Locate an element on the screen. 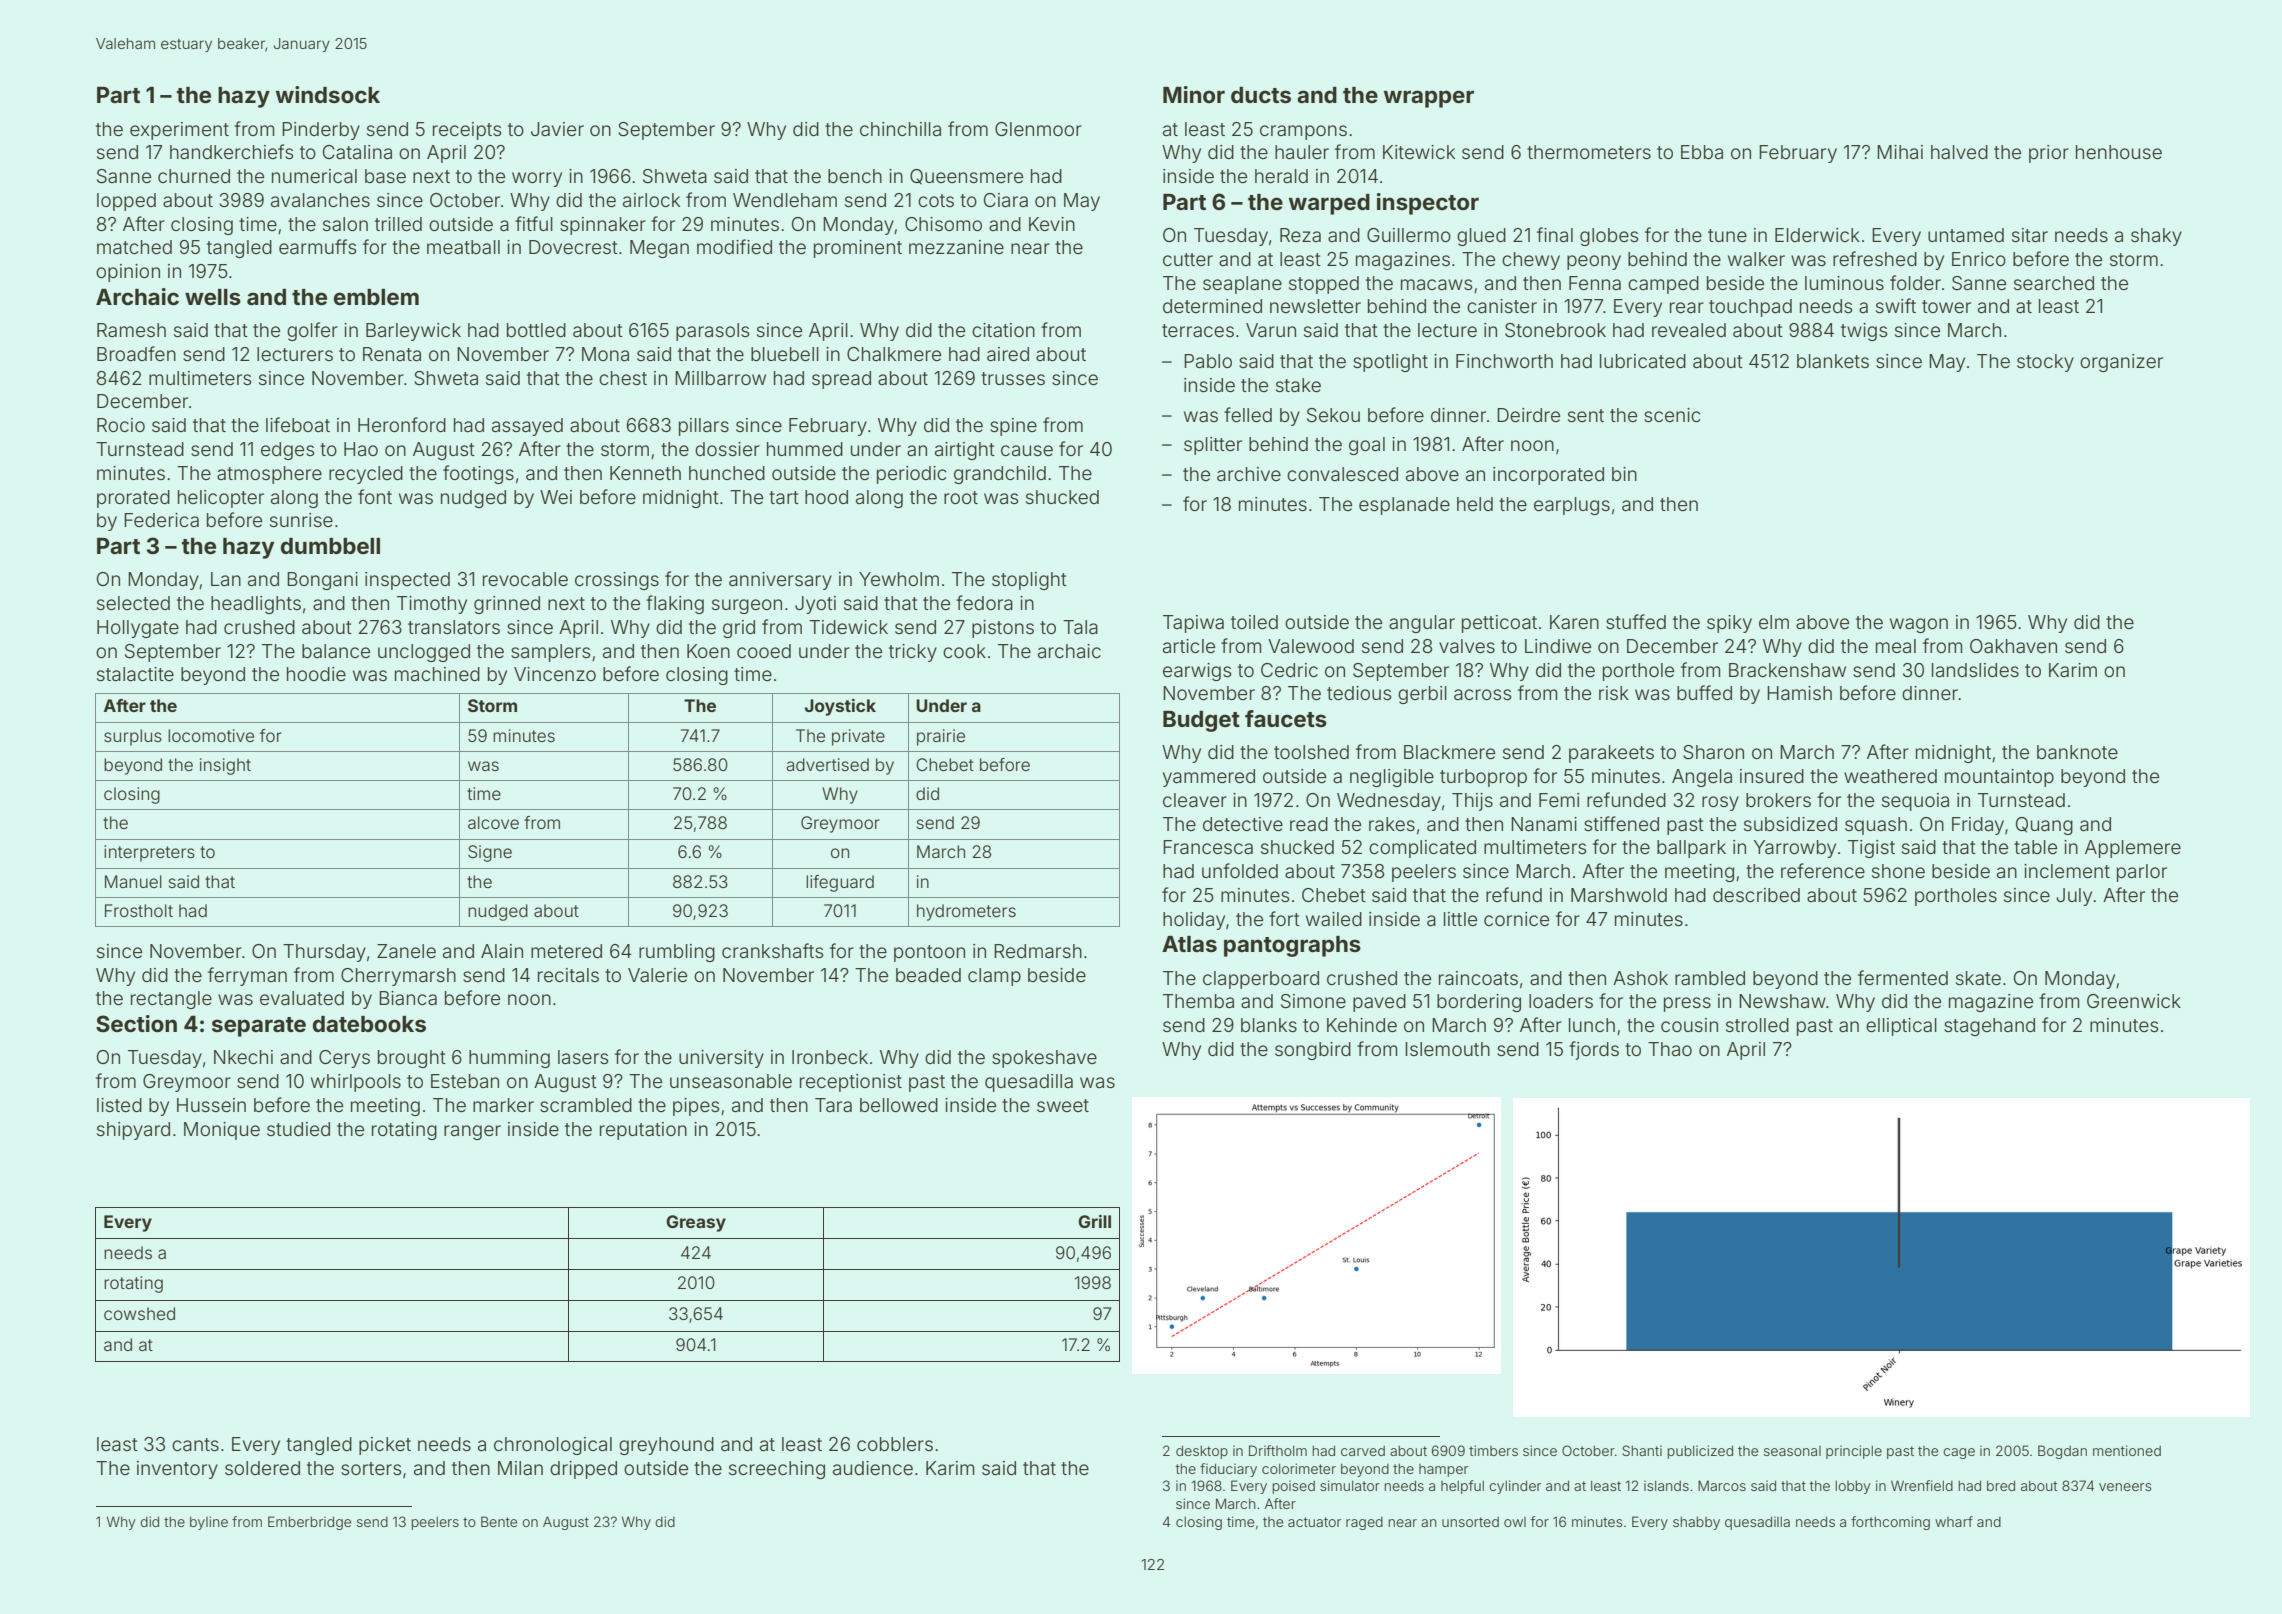 The image size is (2282, 1614). Greenwick is located at coordinates (2134, 1001).
